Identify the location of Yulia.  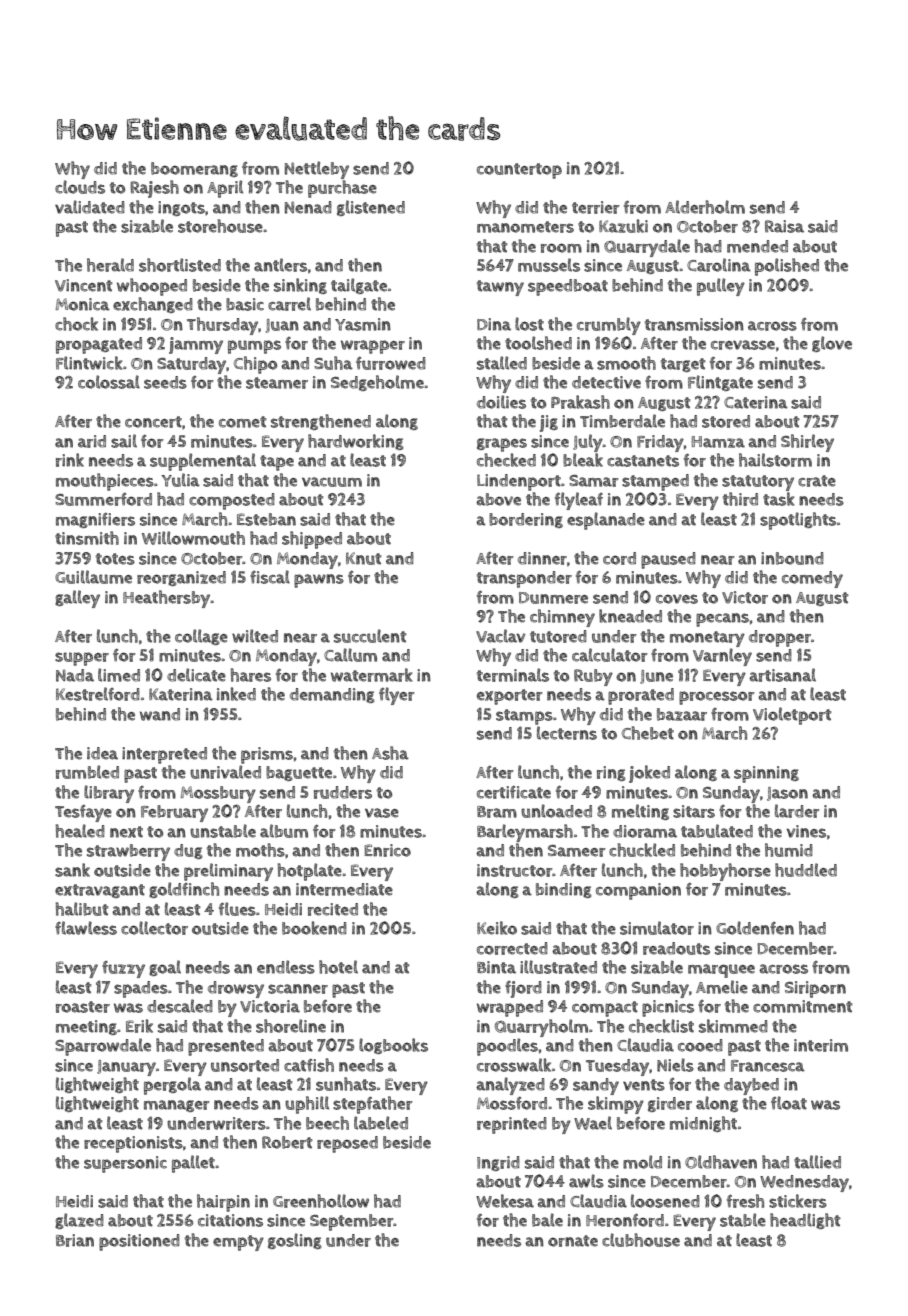
(180, 480).
